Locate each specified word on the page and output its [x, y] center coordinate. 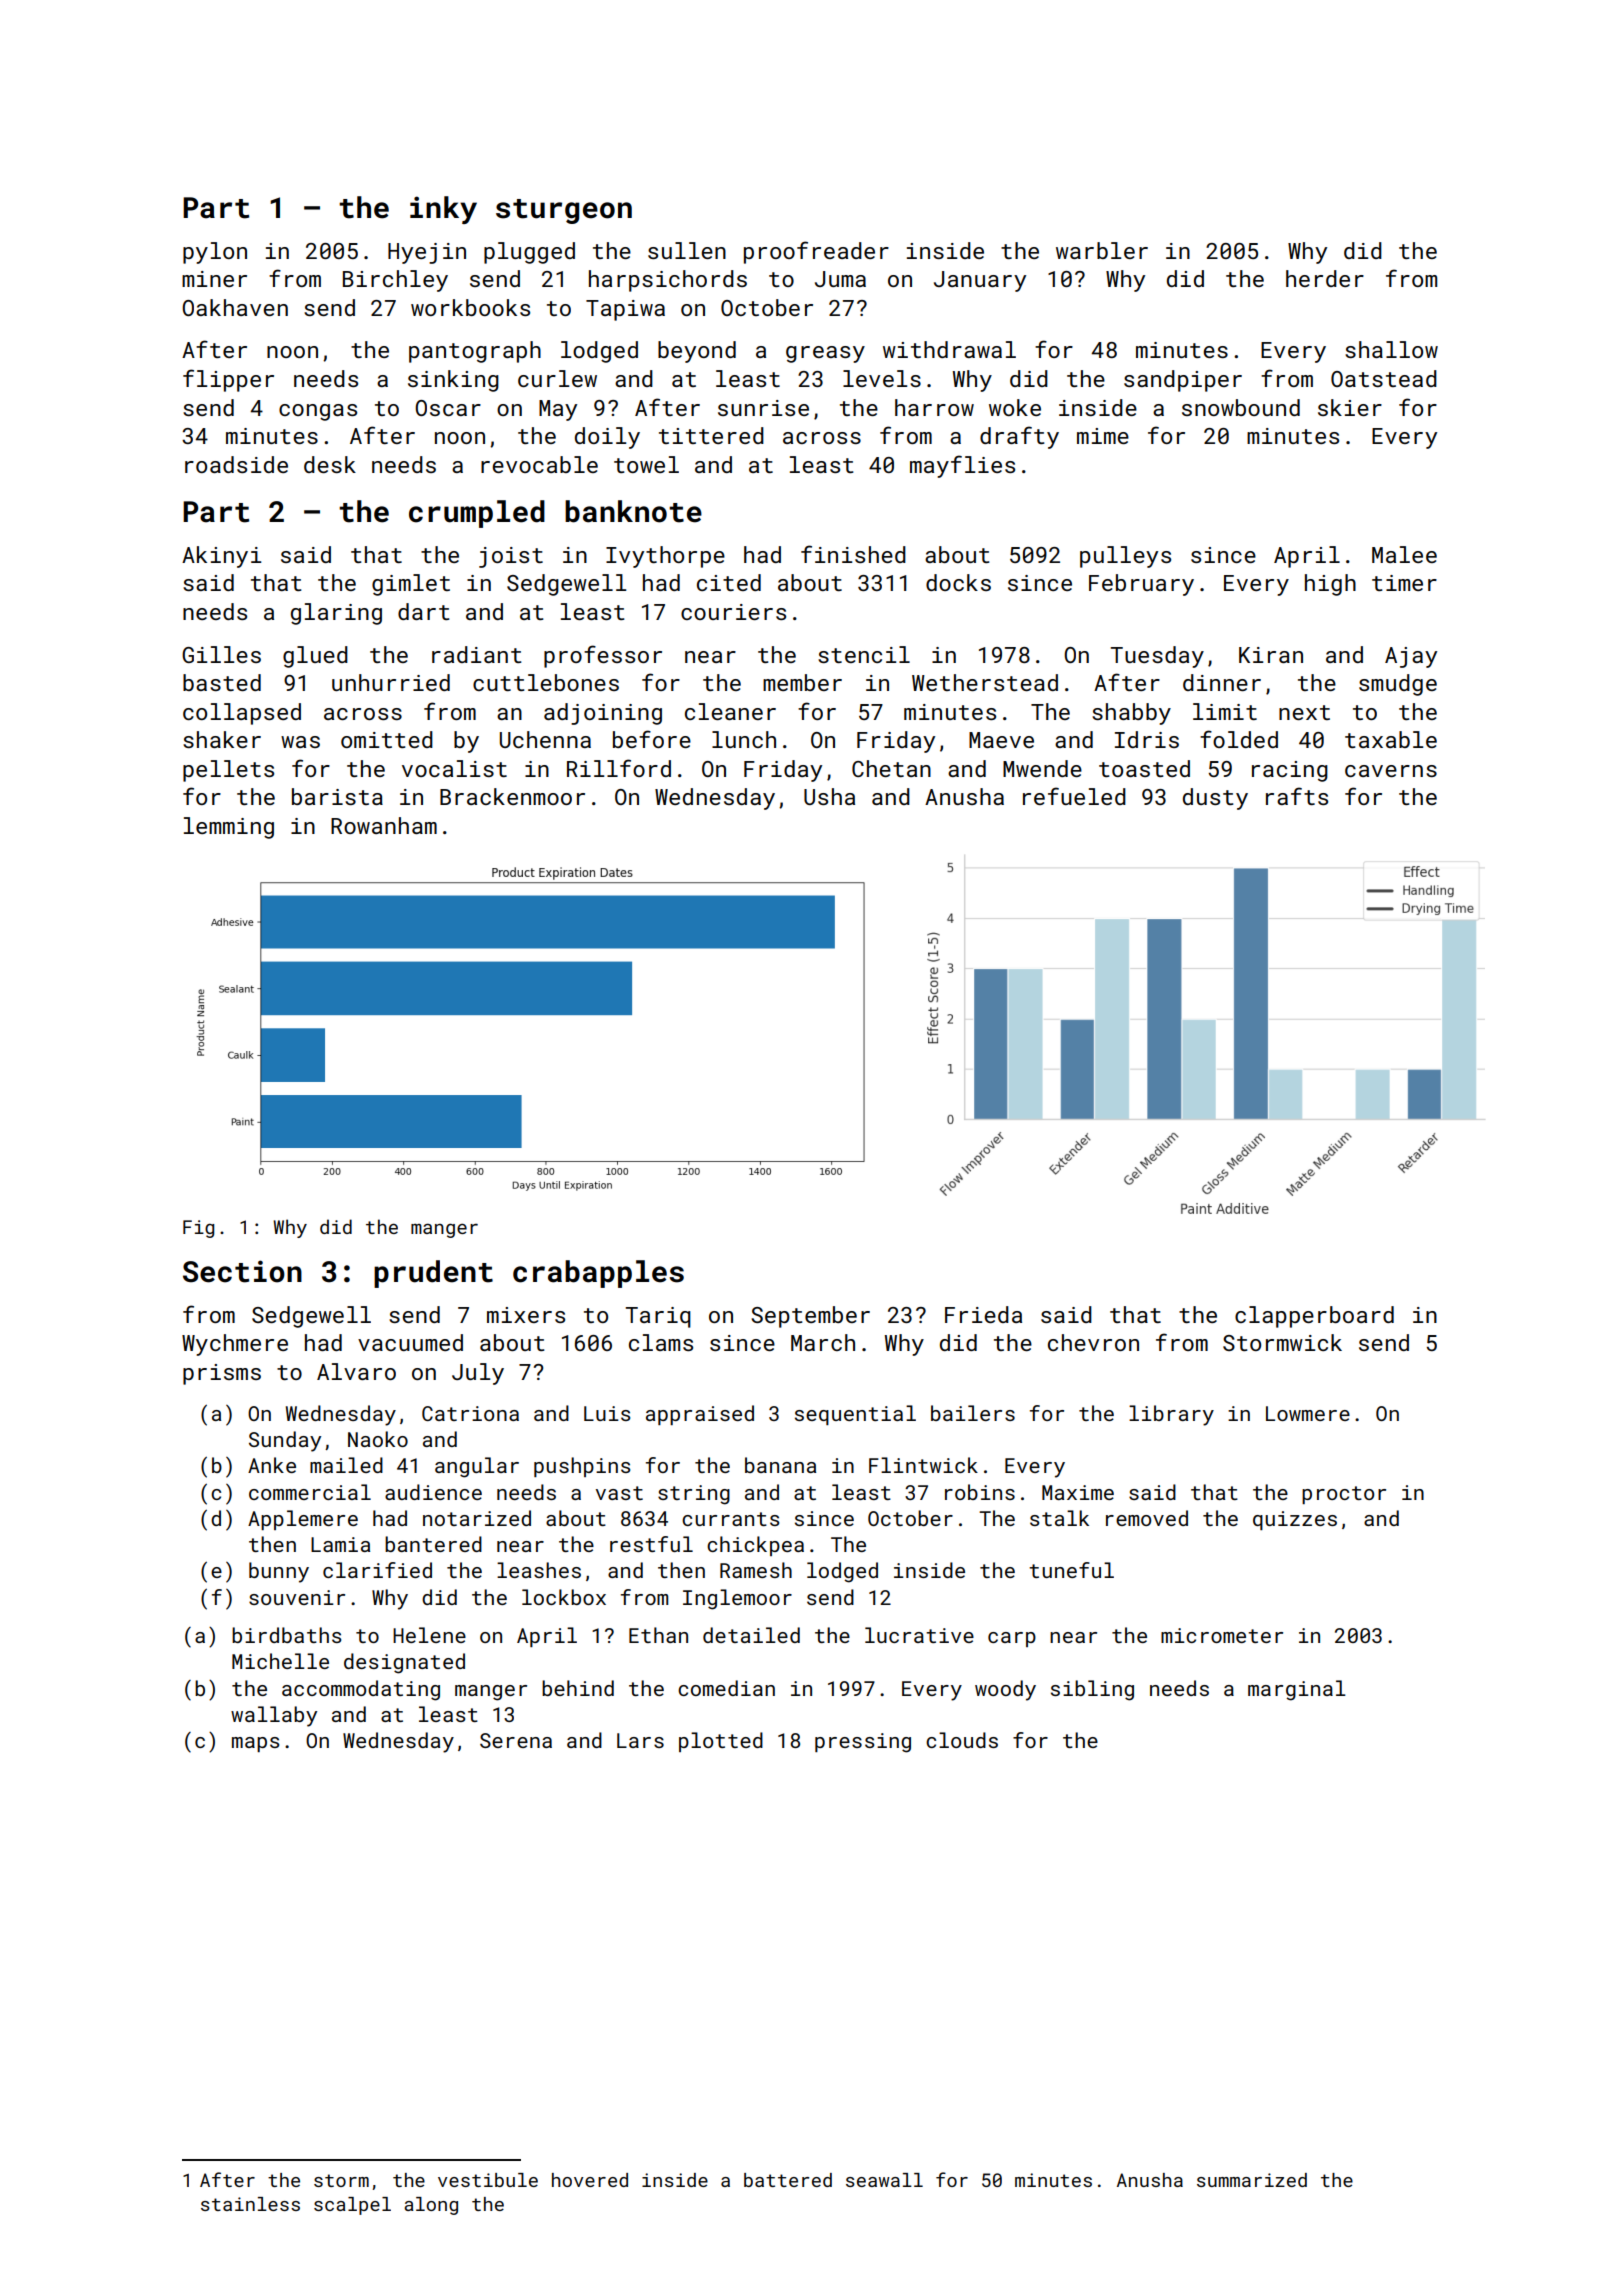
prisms [222, 1374]
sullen [687, 250]
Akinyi [221, 557]
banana [780, 1465]
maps [255, 1744]
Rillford [619, 768]
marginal [1297, 1690]
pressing [863, 1743]
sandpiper [1183, 381]
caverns [1391, 771]
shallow [1391, 349]
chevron [1093, 1342]
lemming [229, 828]
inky [443, 210]
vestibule [488, 2180]
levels [882, 378]
